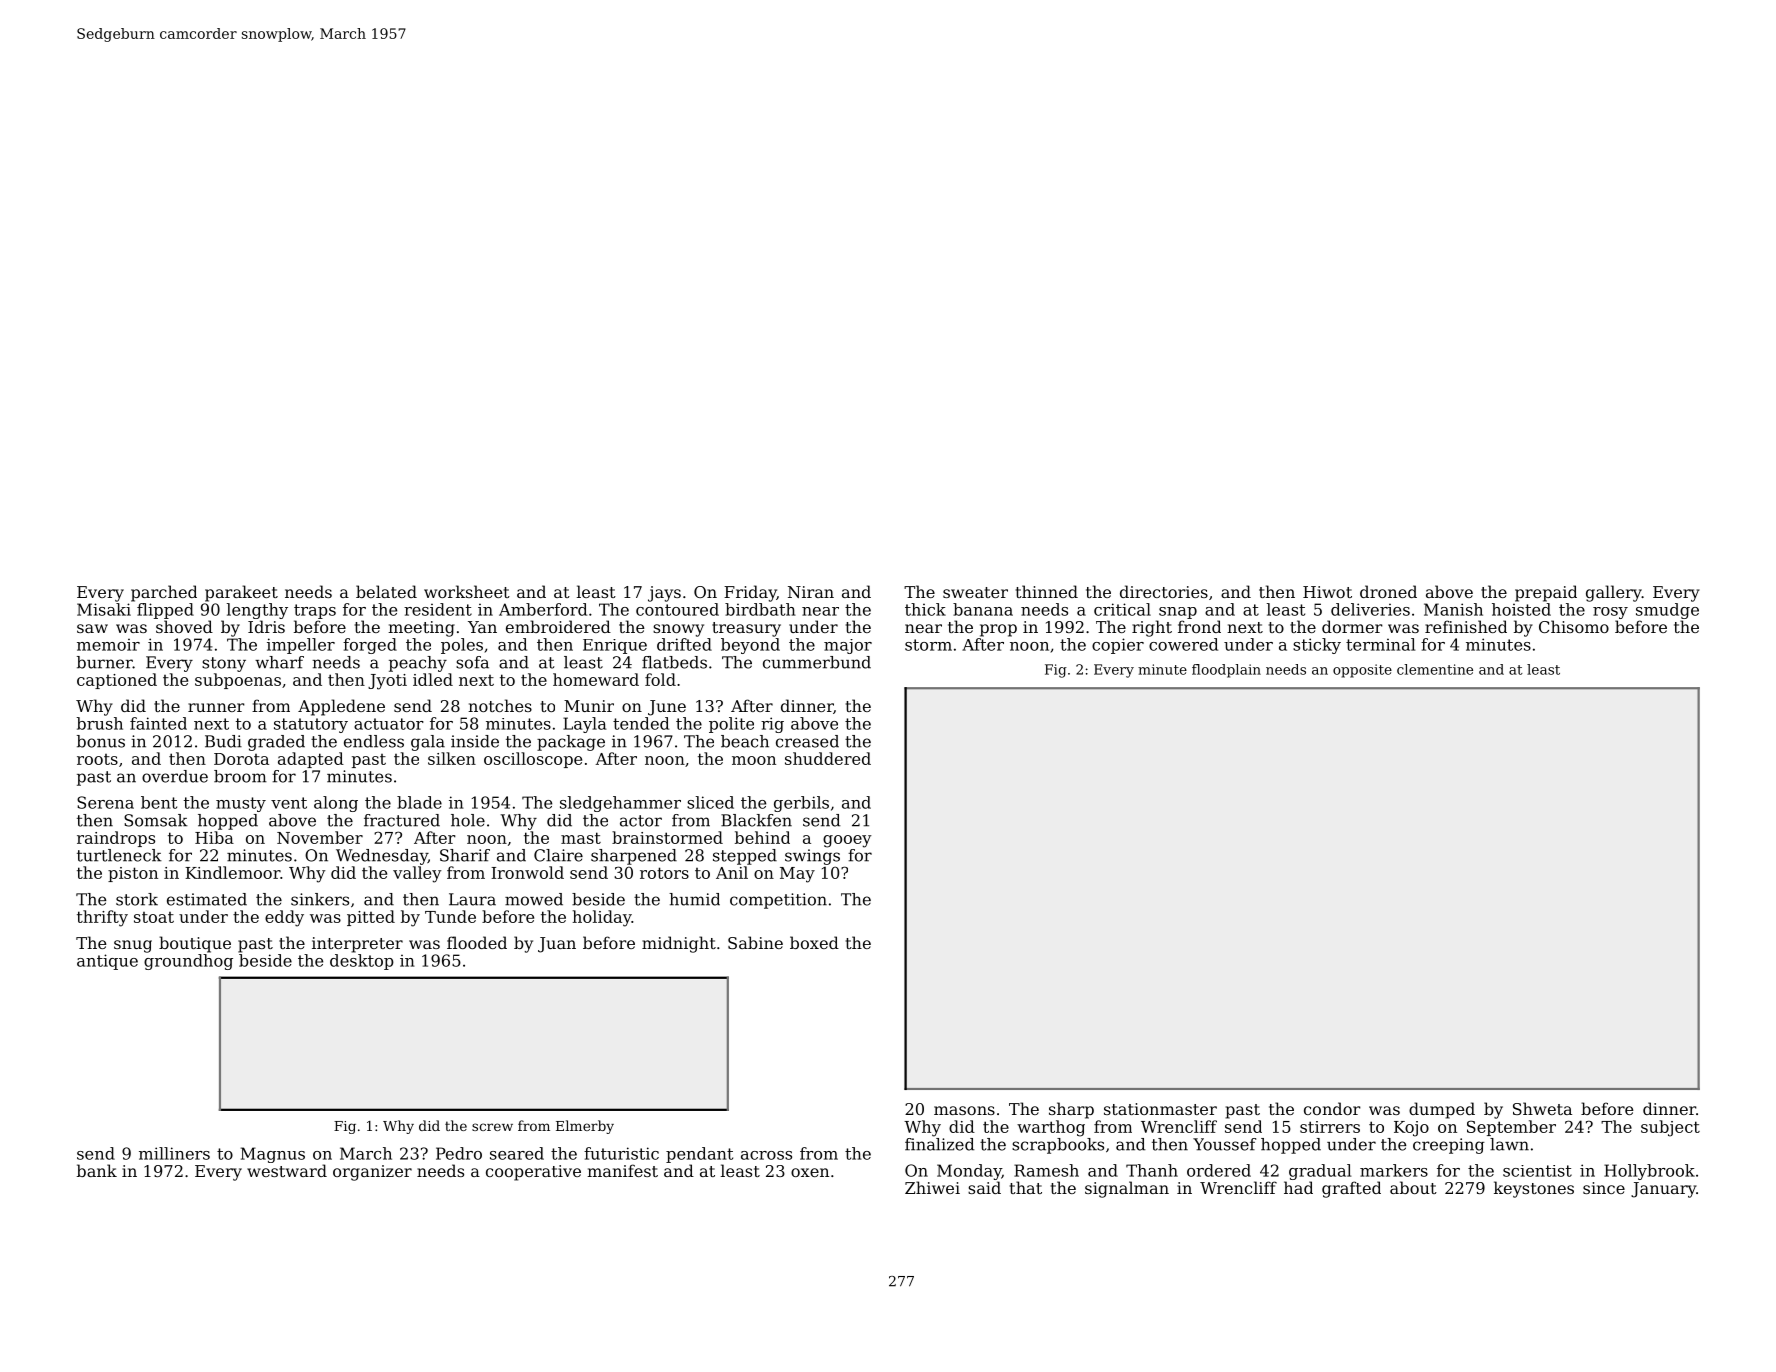 This document has height=1372, width=1776. Describe the element at coordinates (755, 942) in the document. I see `Sabine` at that location.
